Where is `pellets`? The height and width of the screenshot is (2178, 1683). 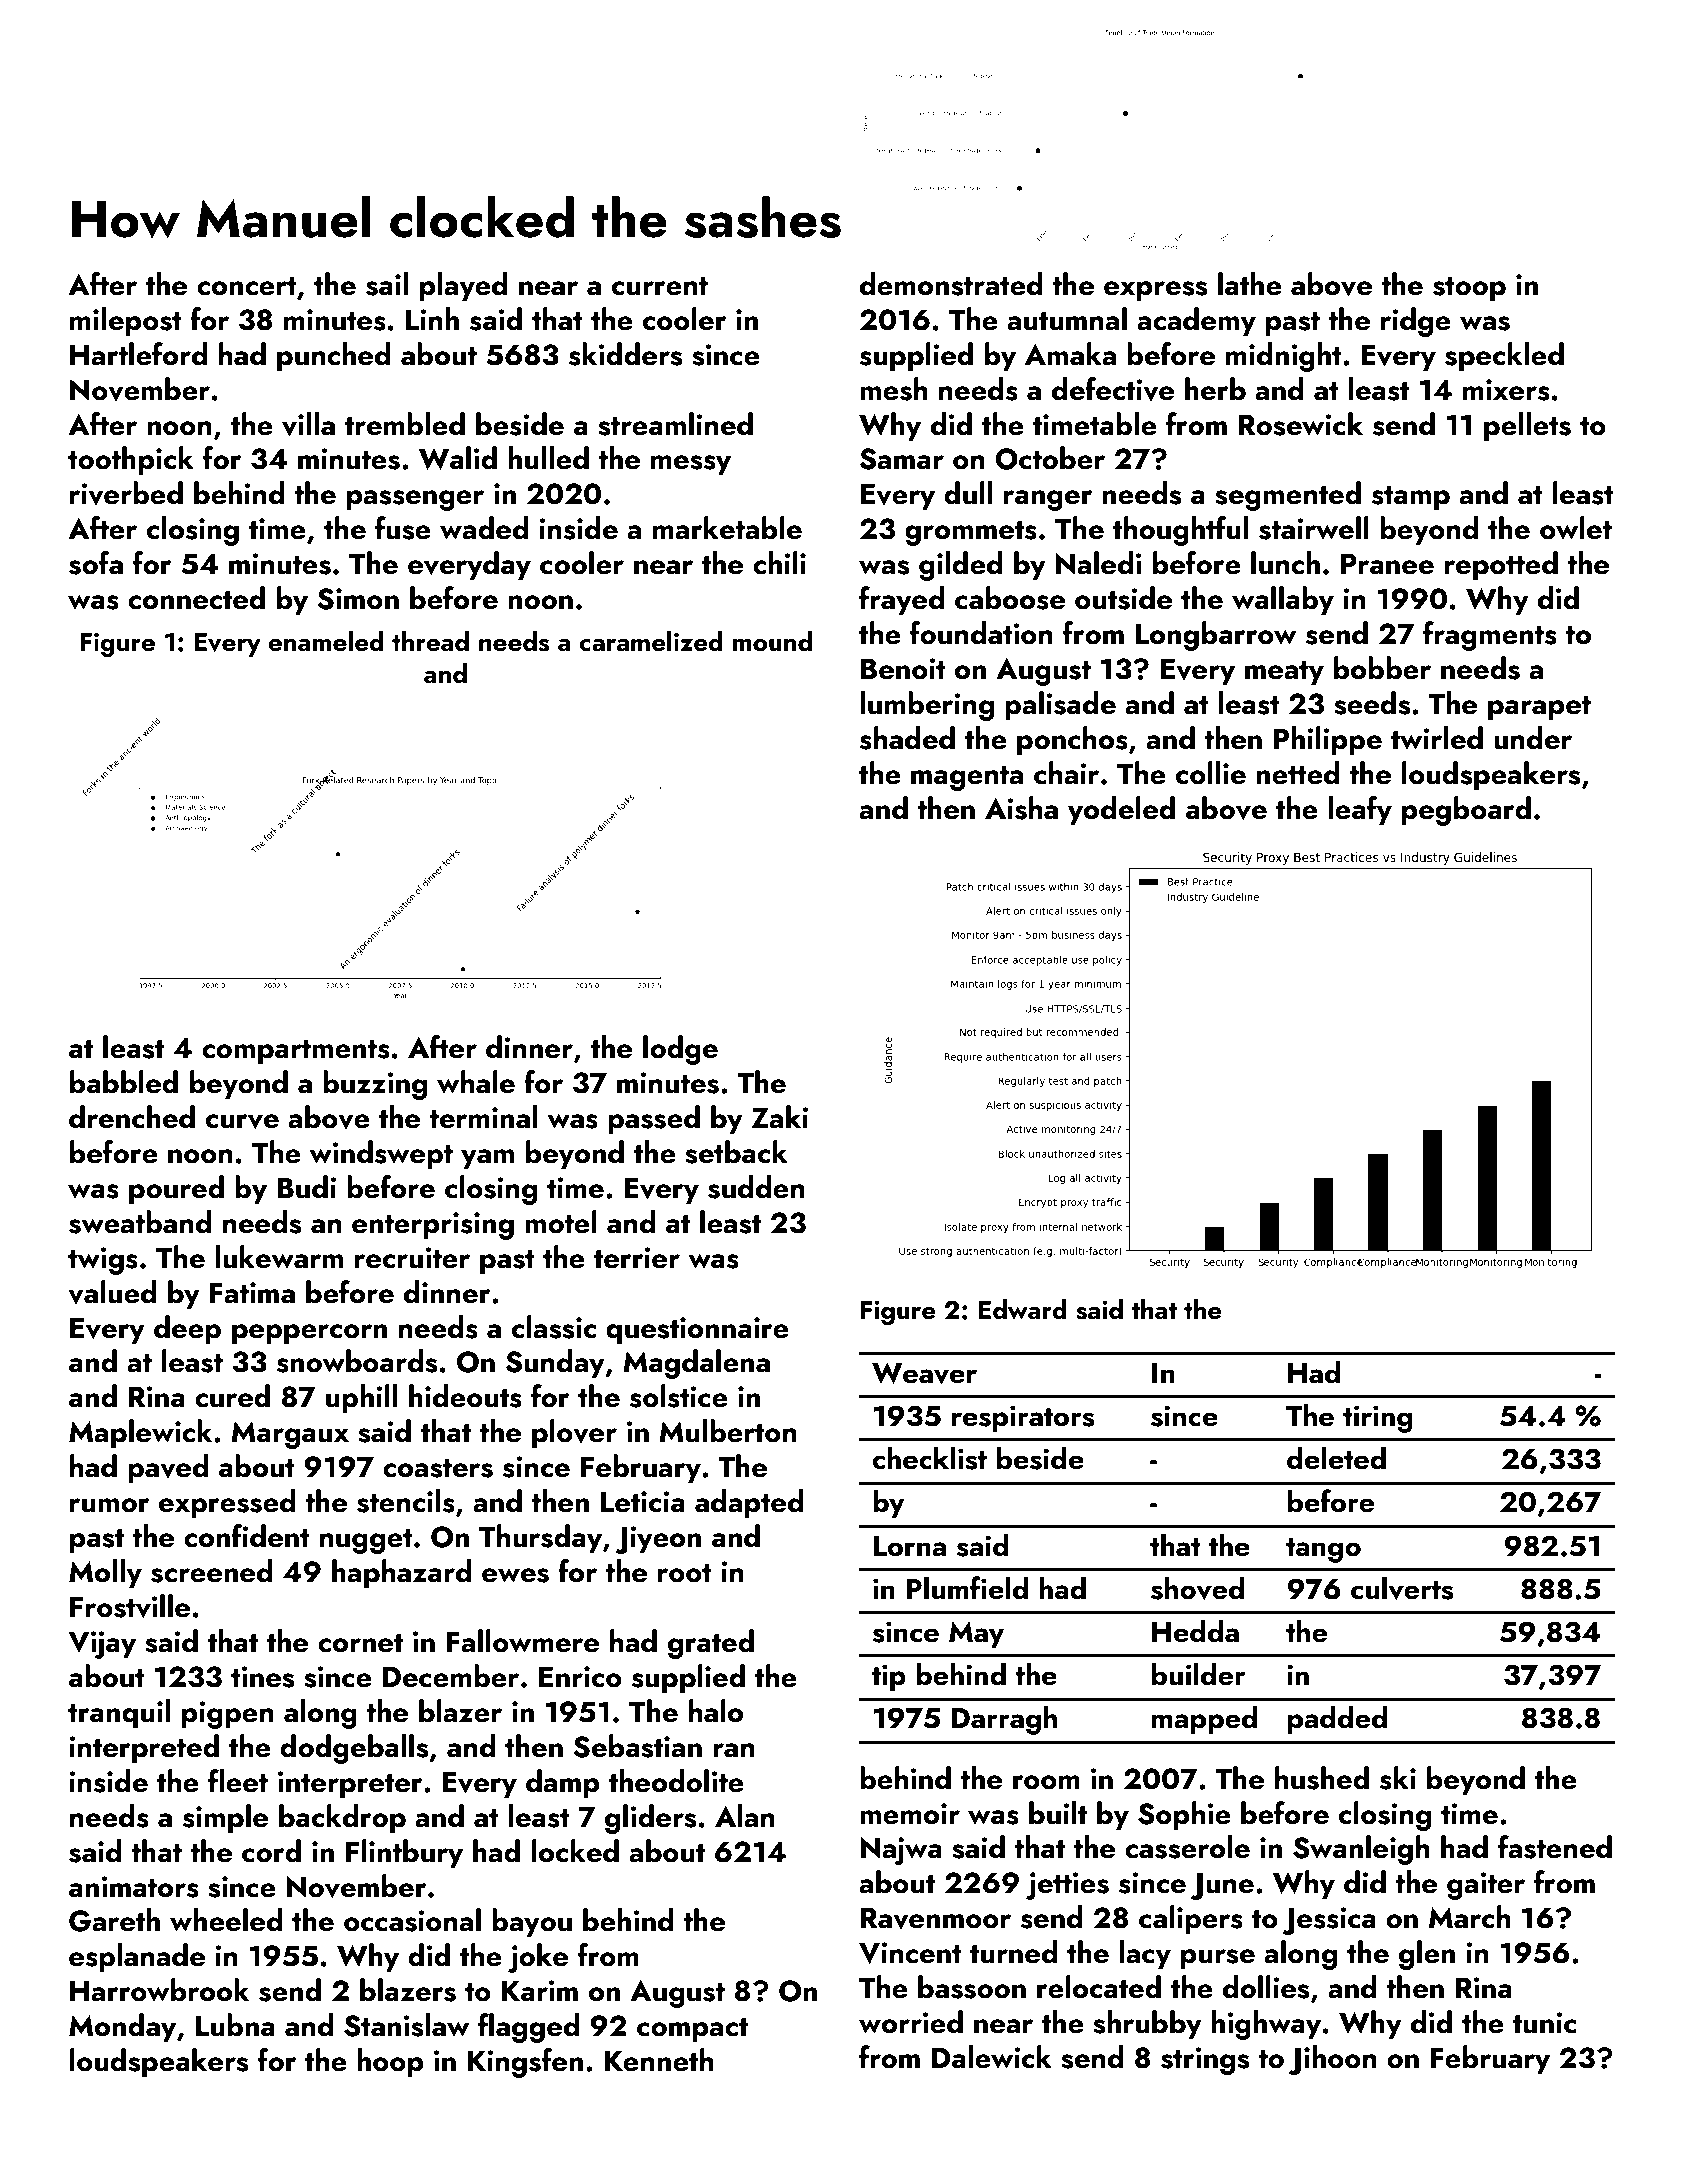 pellets is located at coordinates (1527, 427).
